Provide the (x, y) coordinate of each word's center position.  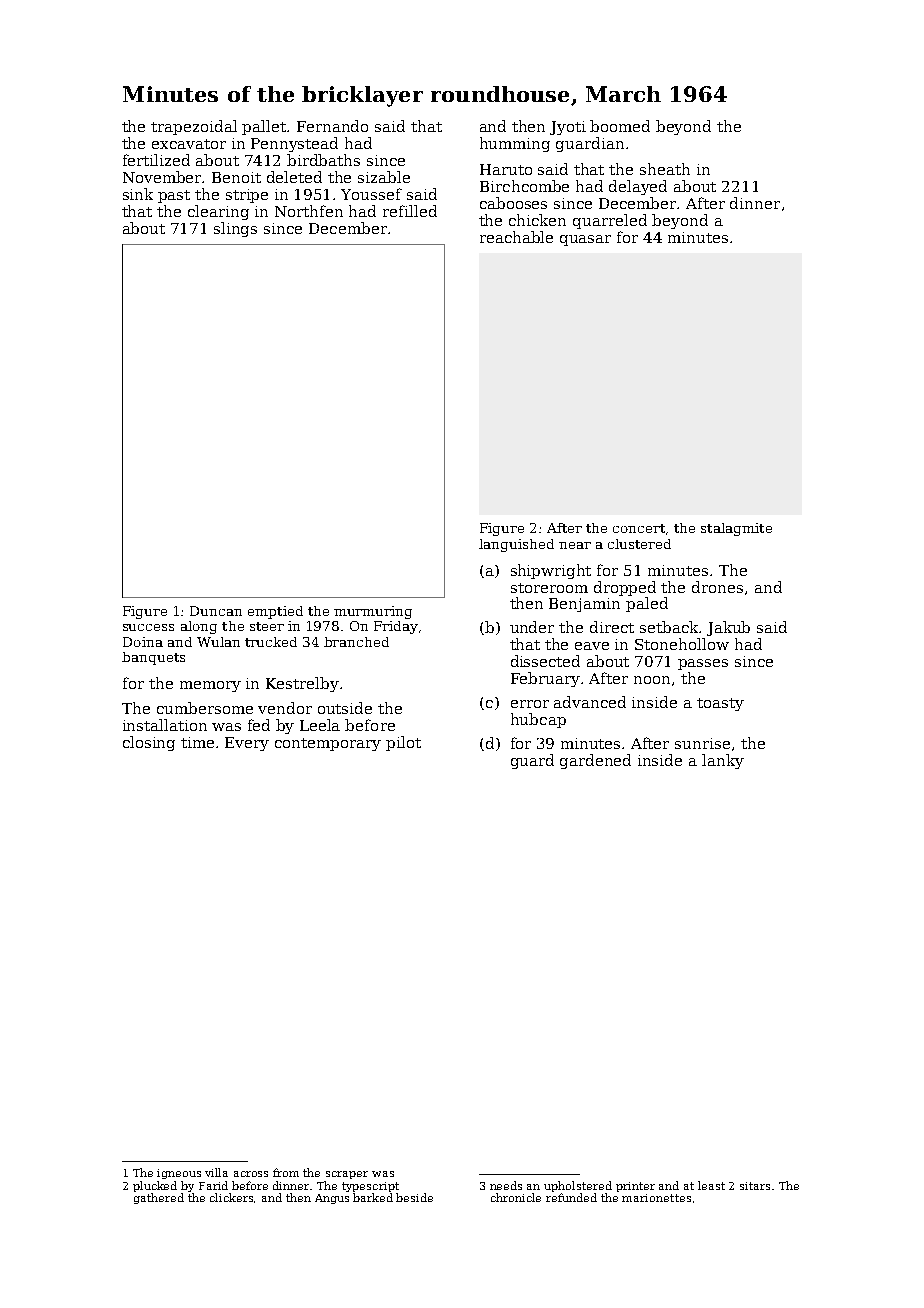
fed (259, 725)
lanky (723, 761)
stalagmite (736, 529)
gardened (595, 761)
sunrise (702, 743)
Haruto (506, 169)
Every (247, 744)
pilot (403, 743)
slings (235, 229)
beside (414, 1197)
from (286, 1172)
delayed (638, 187)
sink (138, 194)
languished (516, 545)
